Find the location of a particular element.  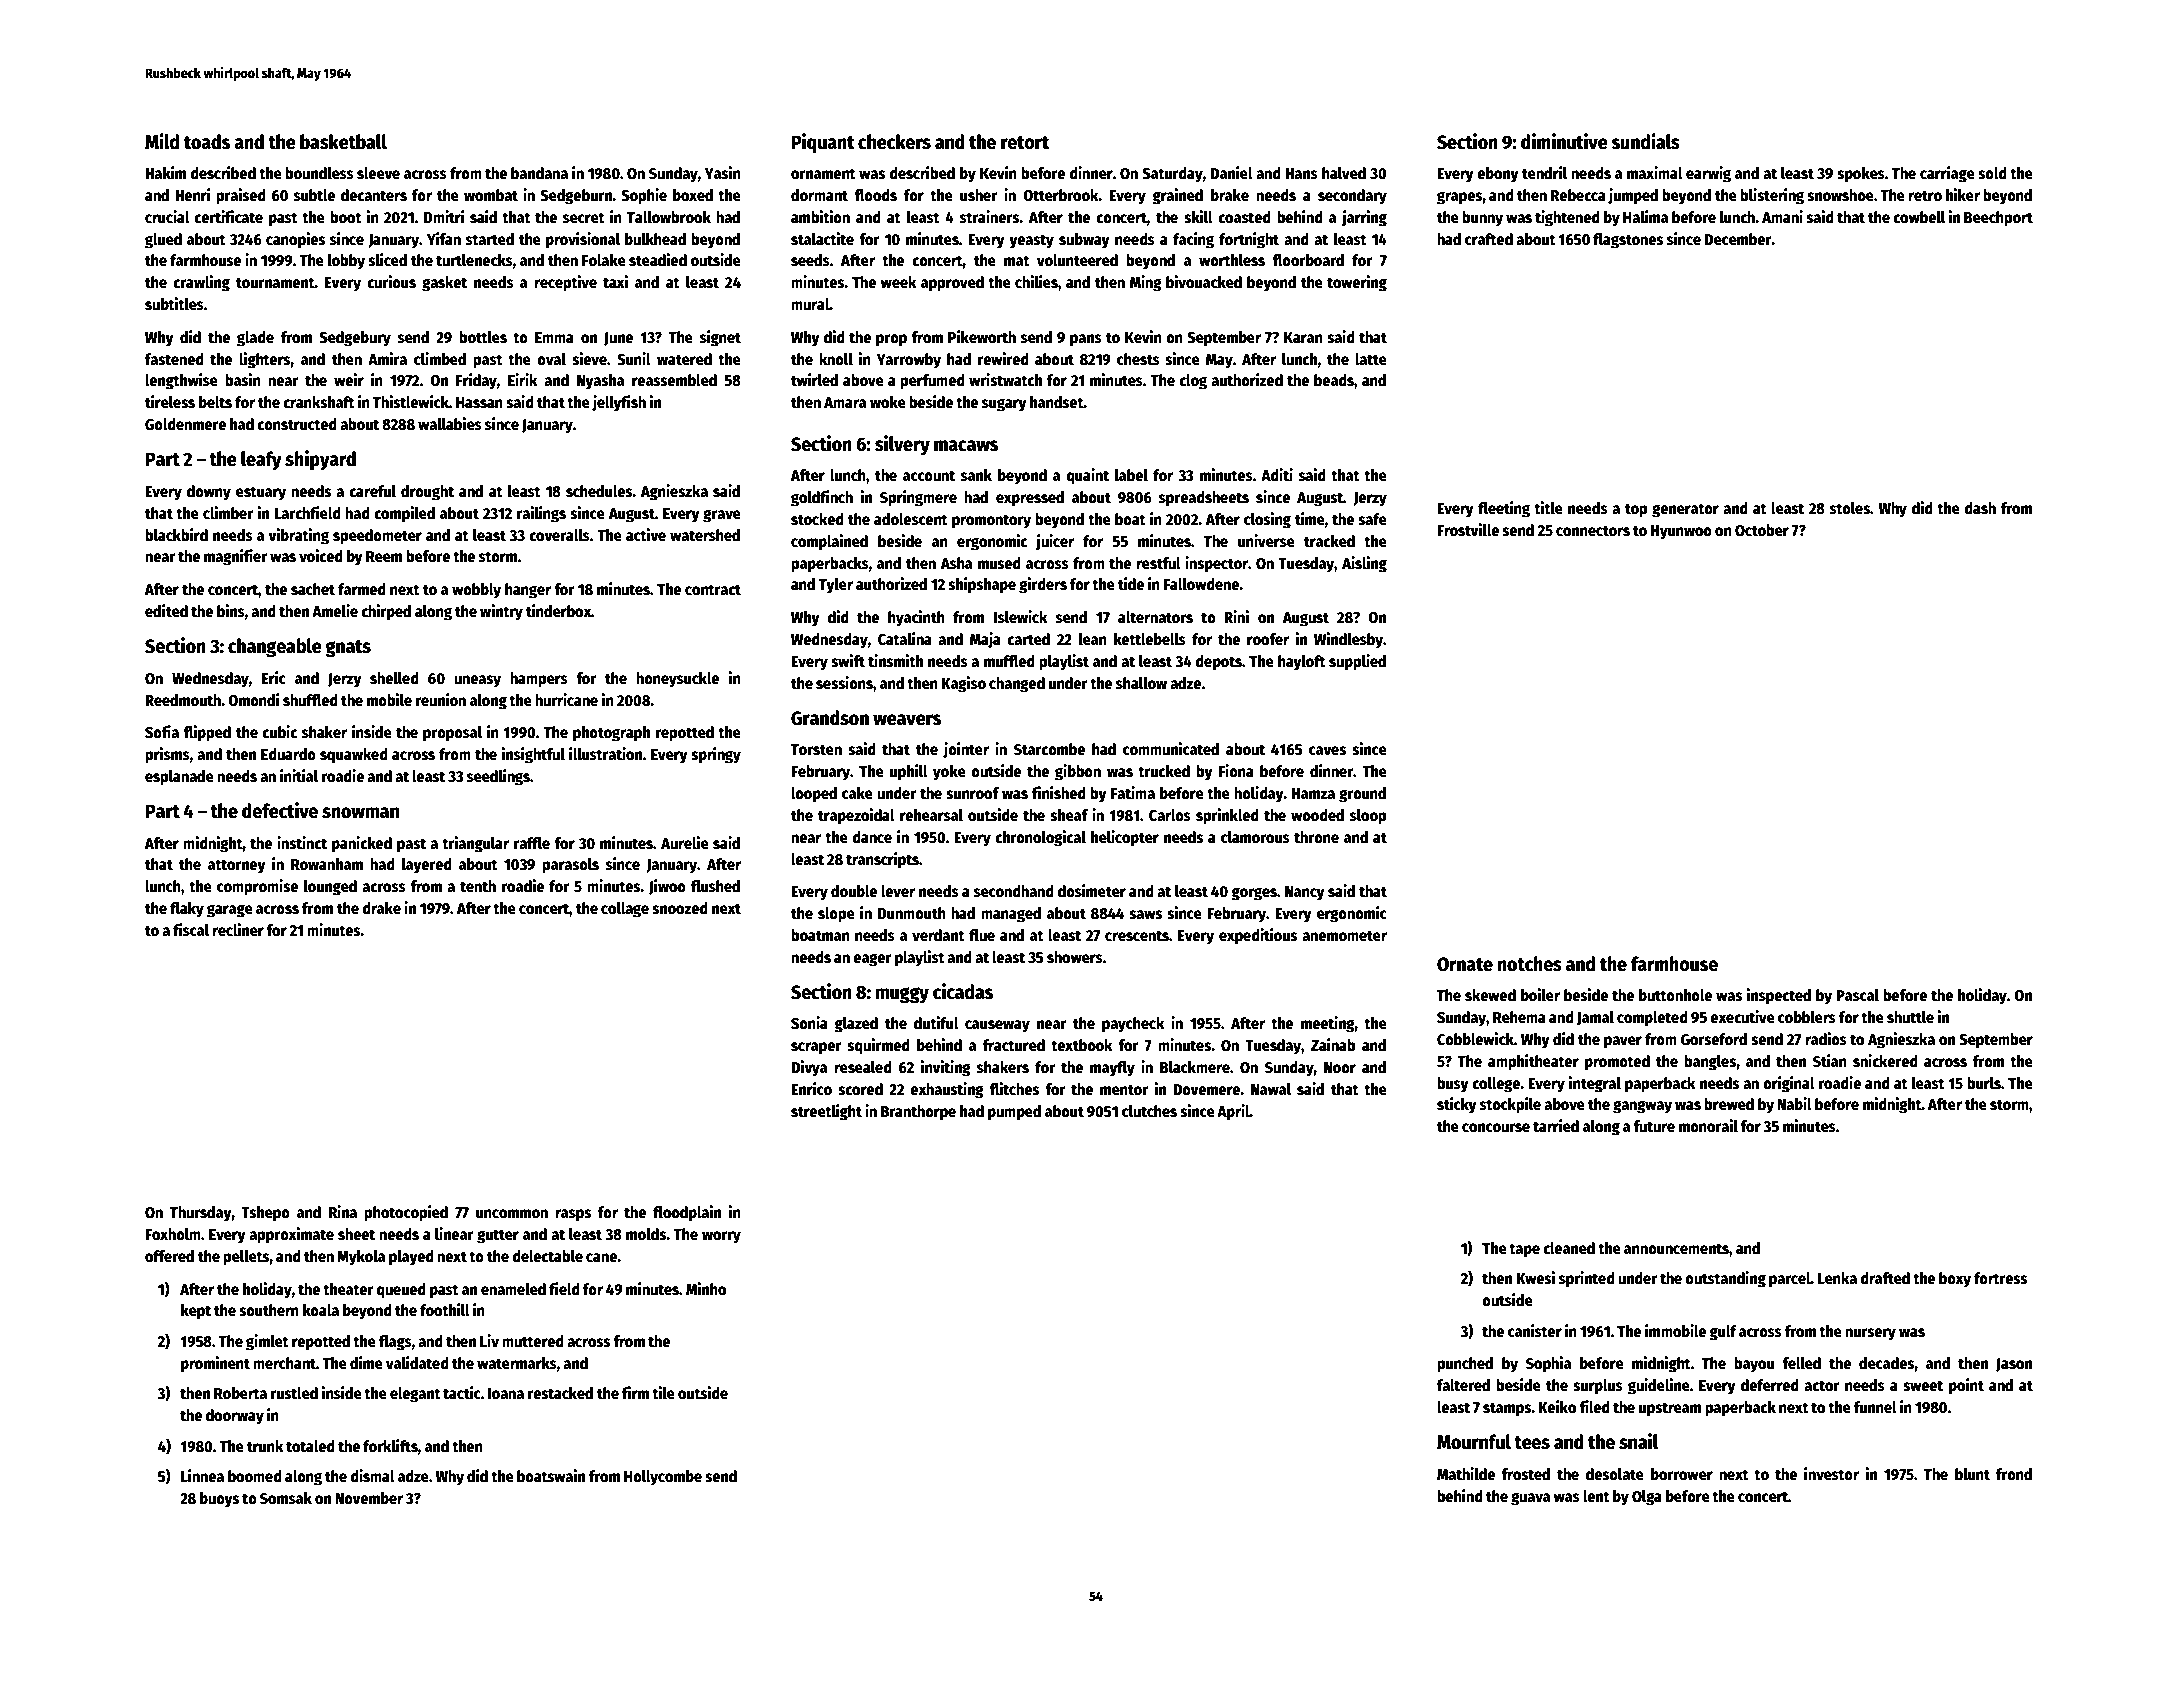

October is located at coordinates (1762, 530).
